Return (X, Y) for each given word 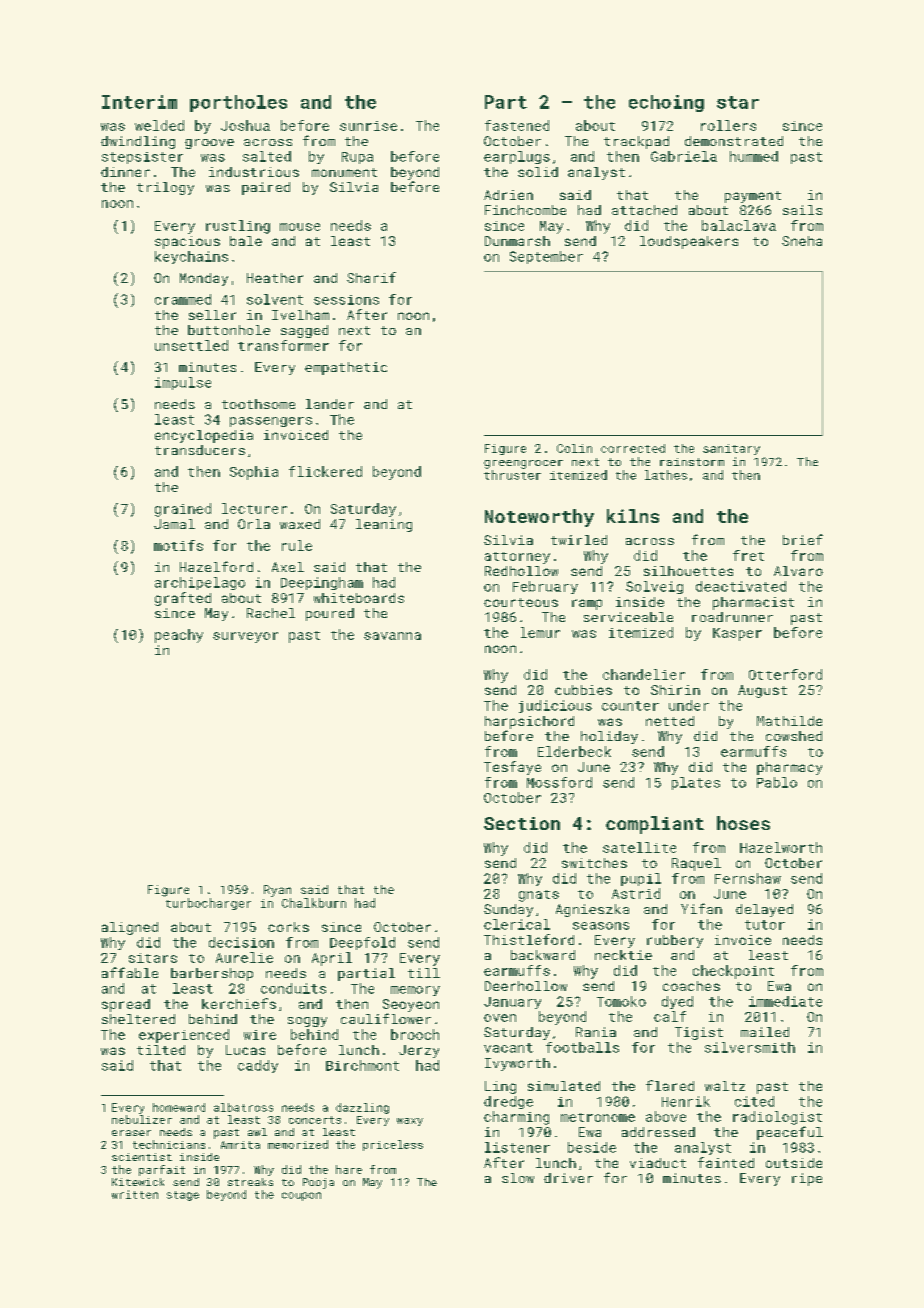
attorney (517, 558)
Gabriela (684, 156)
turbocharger (208, 904)
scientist (142, 1157)
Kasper (737, 634)
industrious (254, 172)
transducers (200, 450)
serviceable (628, 617)
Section (522, 823)
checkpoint (733, 972)
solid (538, 172)
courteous (521, 602)
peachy (179, 636)
